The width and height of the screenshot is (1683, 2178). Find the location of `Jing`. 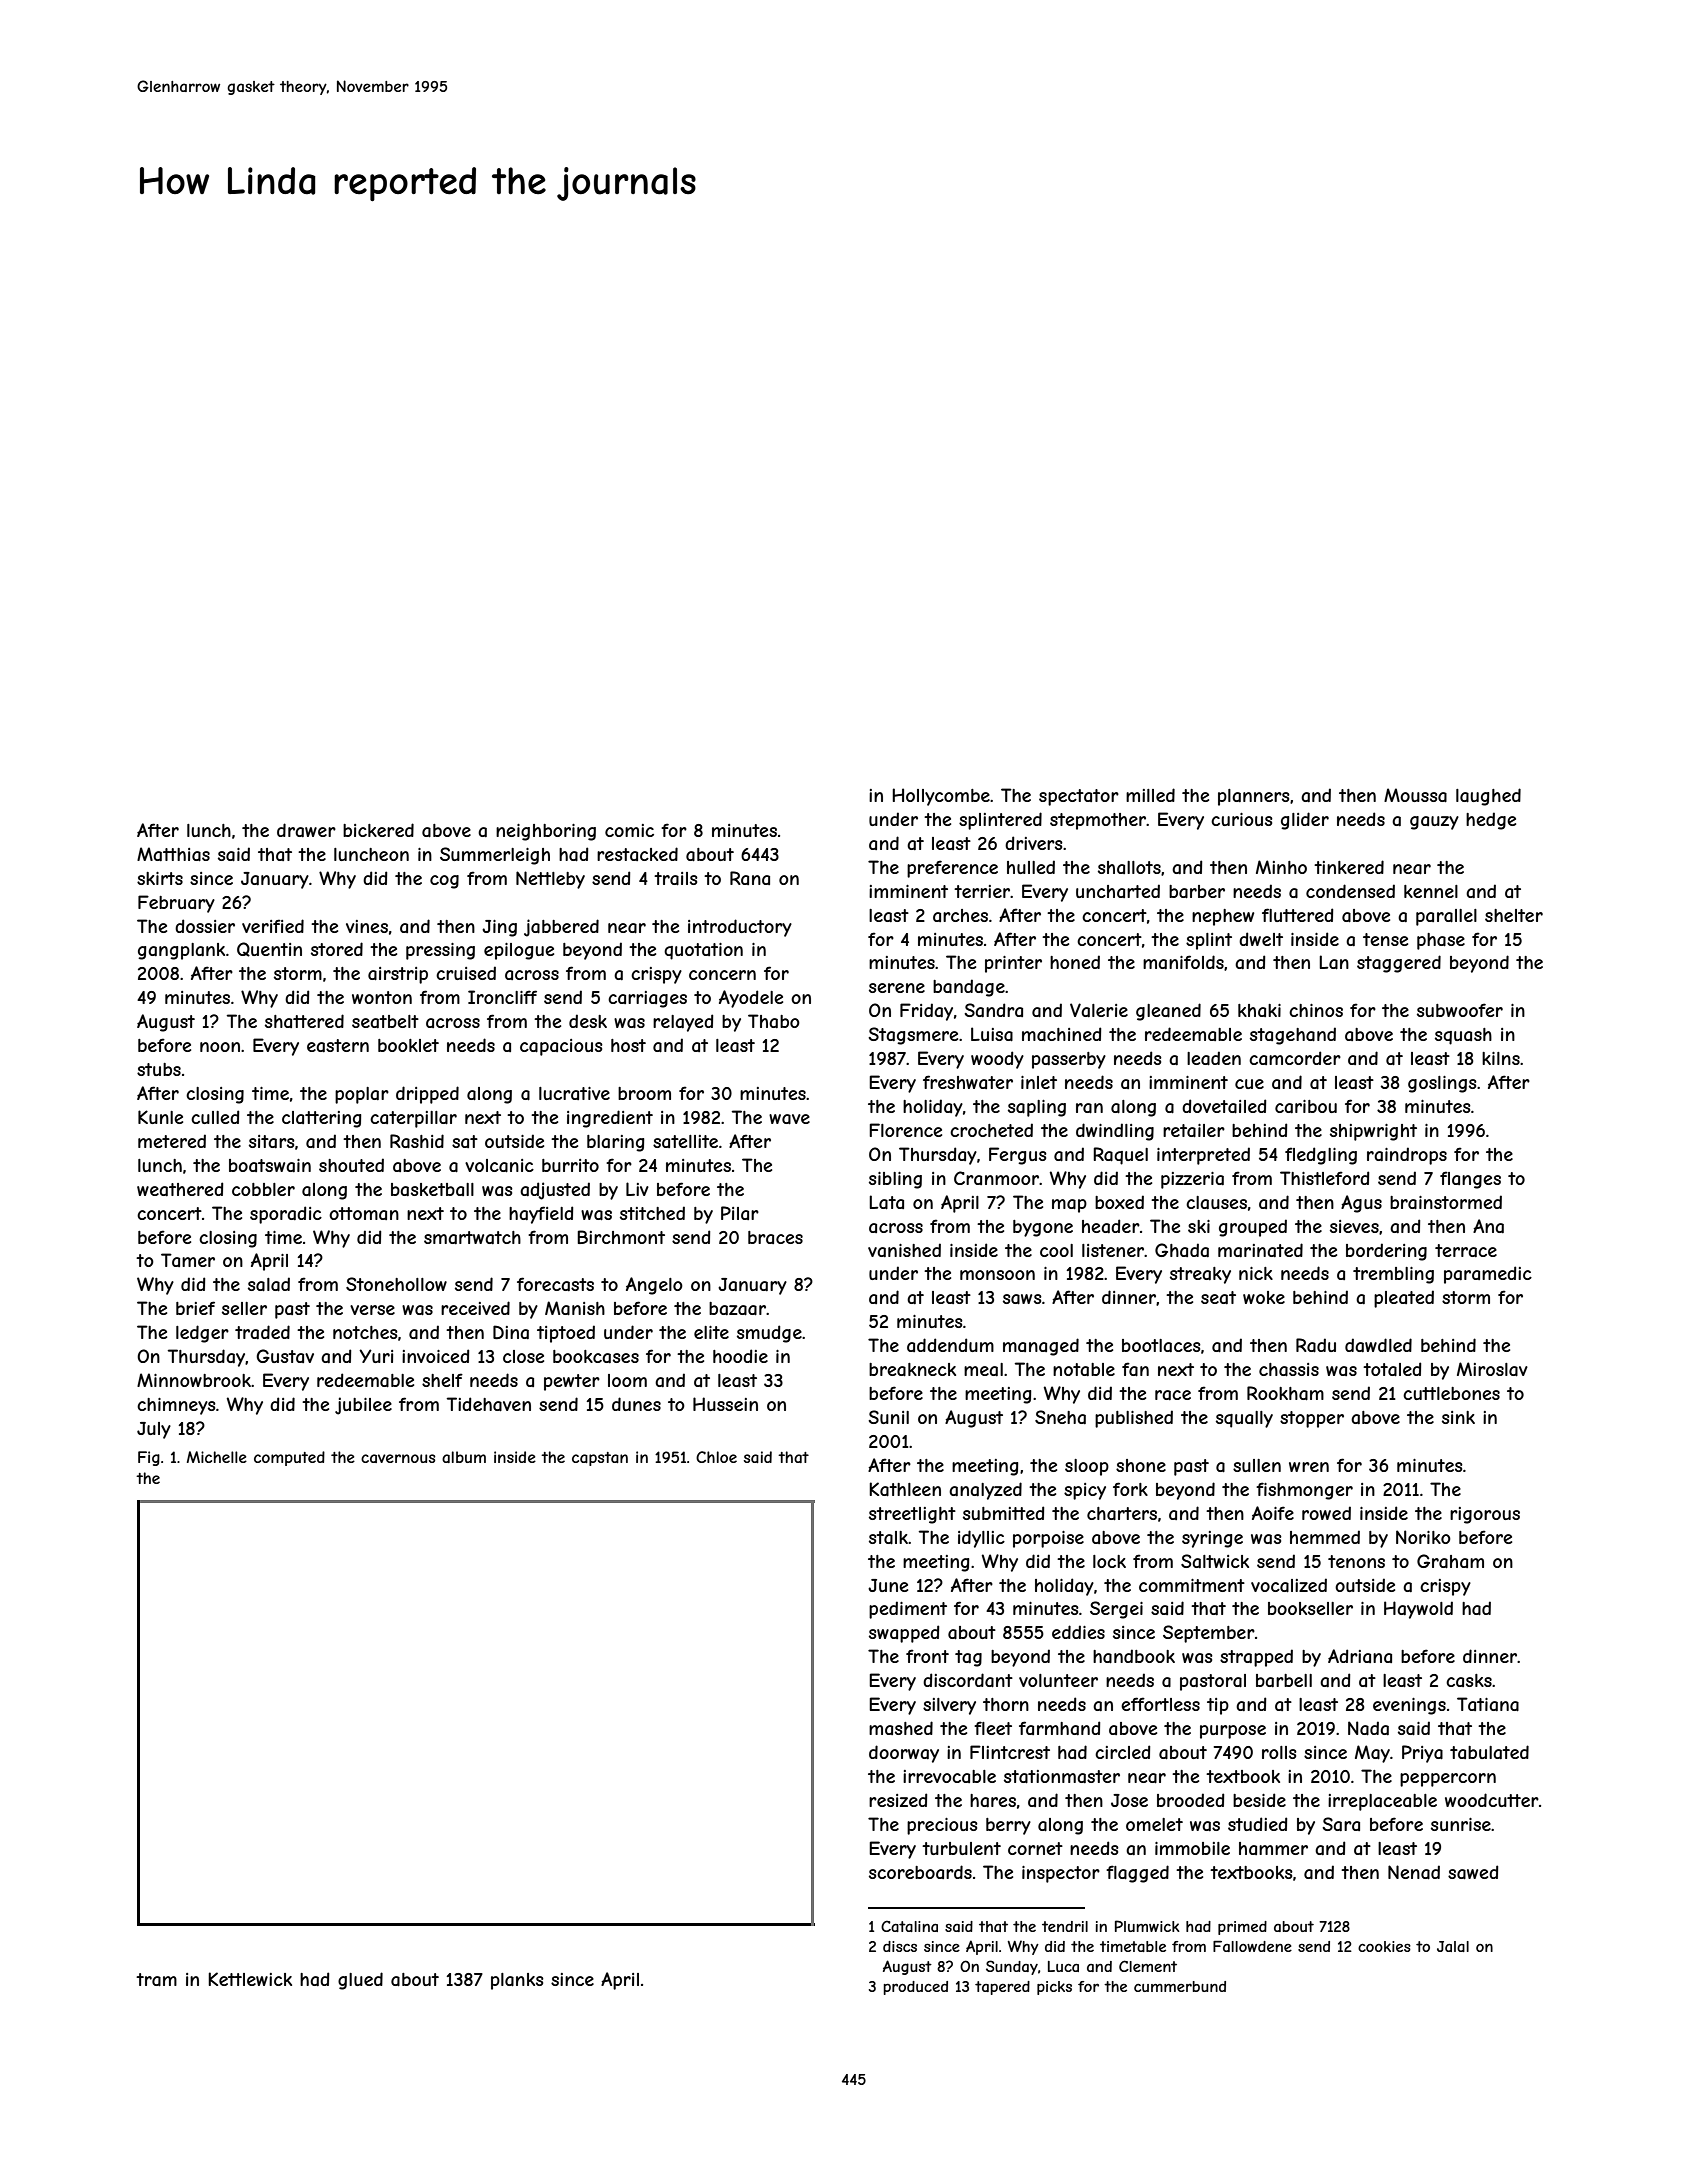

Jing is located at coordinates (499, 928).
